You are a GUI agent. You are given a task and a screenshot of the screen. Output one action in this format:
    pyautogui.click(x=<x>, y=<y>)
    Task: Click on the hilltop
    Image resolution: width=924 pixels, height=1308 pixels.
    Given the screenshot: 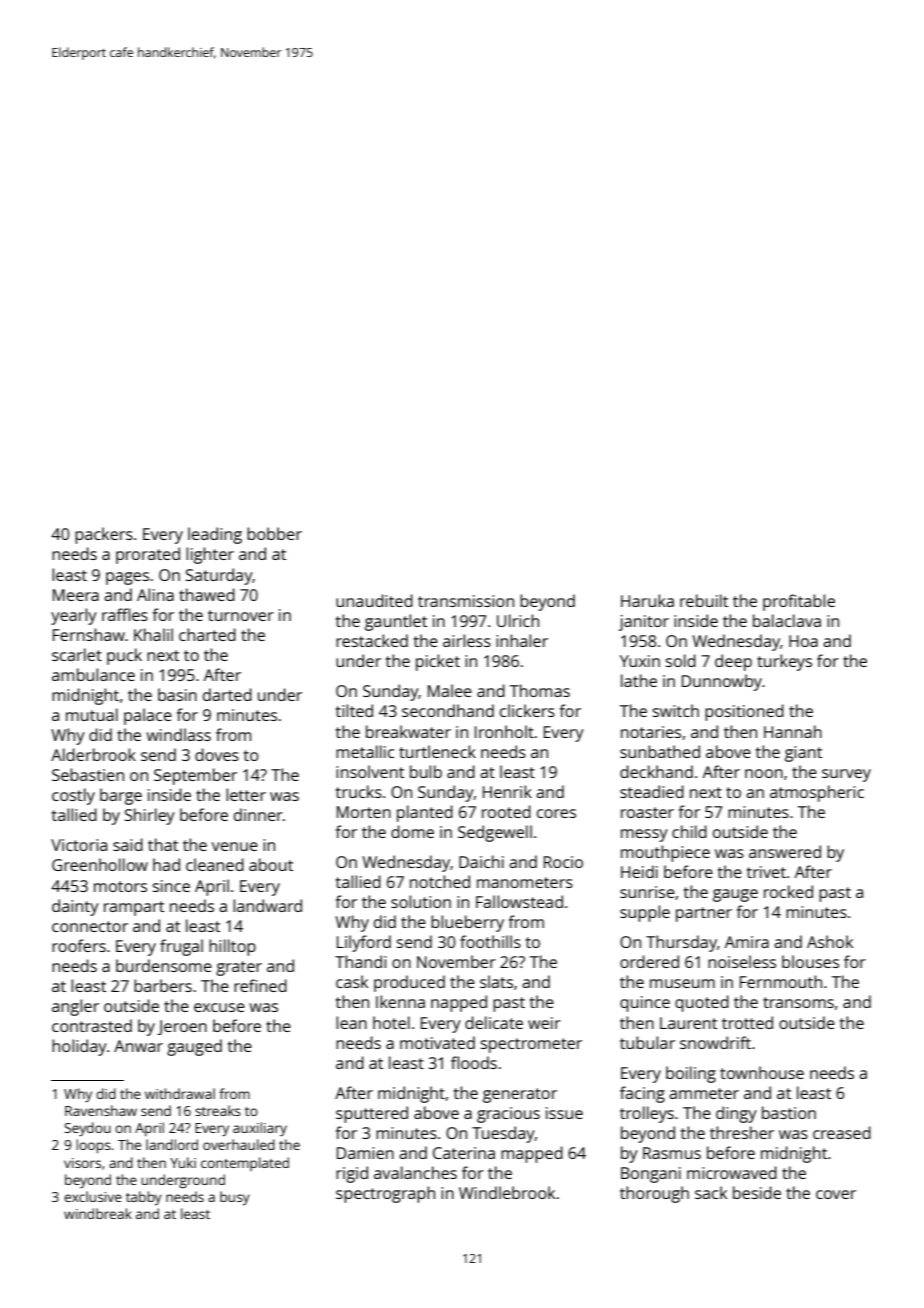 What is the action you would take?
    pyautogui.click(x=232, y=947)
